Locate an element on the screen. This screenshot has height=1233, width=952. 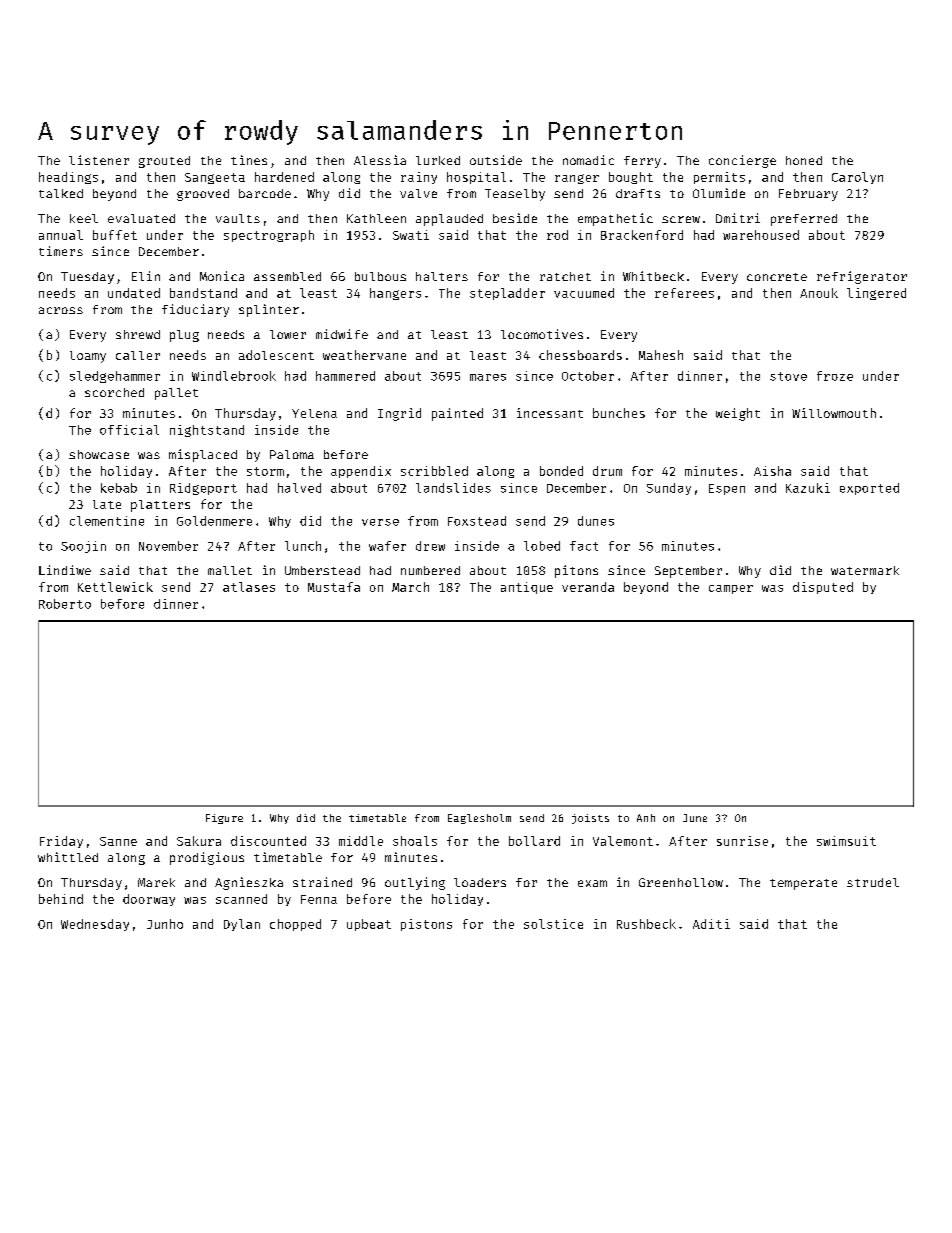
swimsuit is located at coordinates (846, 841).
